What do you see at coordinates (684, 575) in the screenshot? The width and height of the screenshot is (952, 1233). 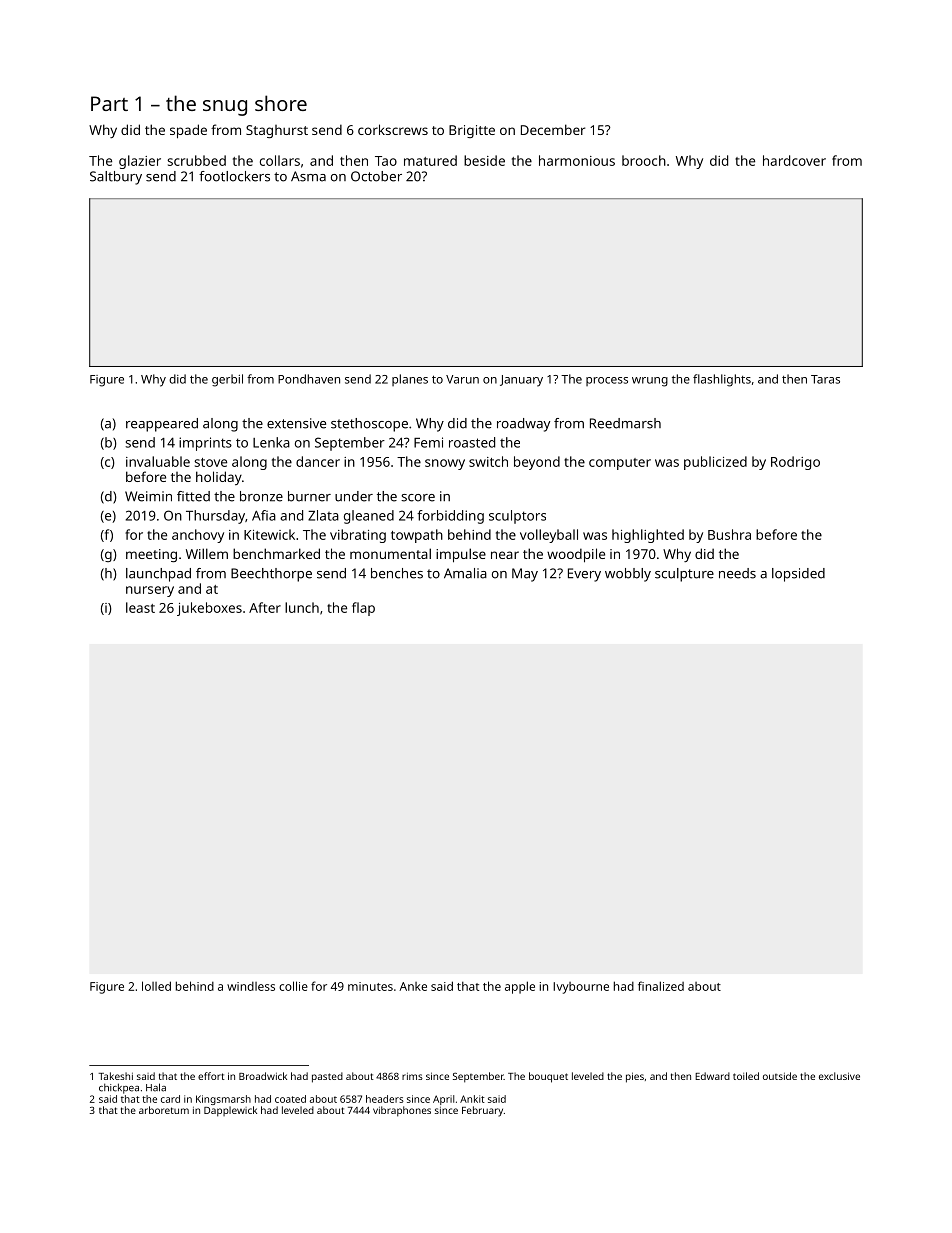 I see `sculpture` at bounding box center [684, 575].
